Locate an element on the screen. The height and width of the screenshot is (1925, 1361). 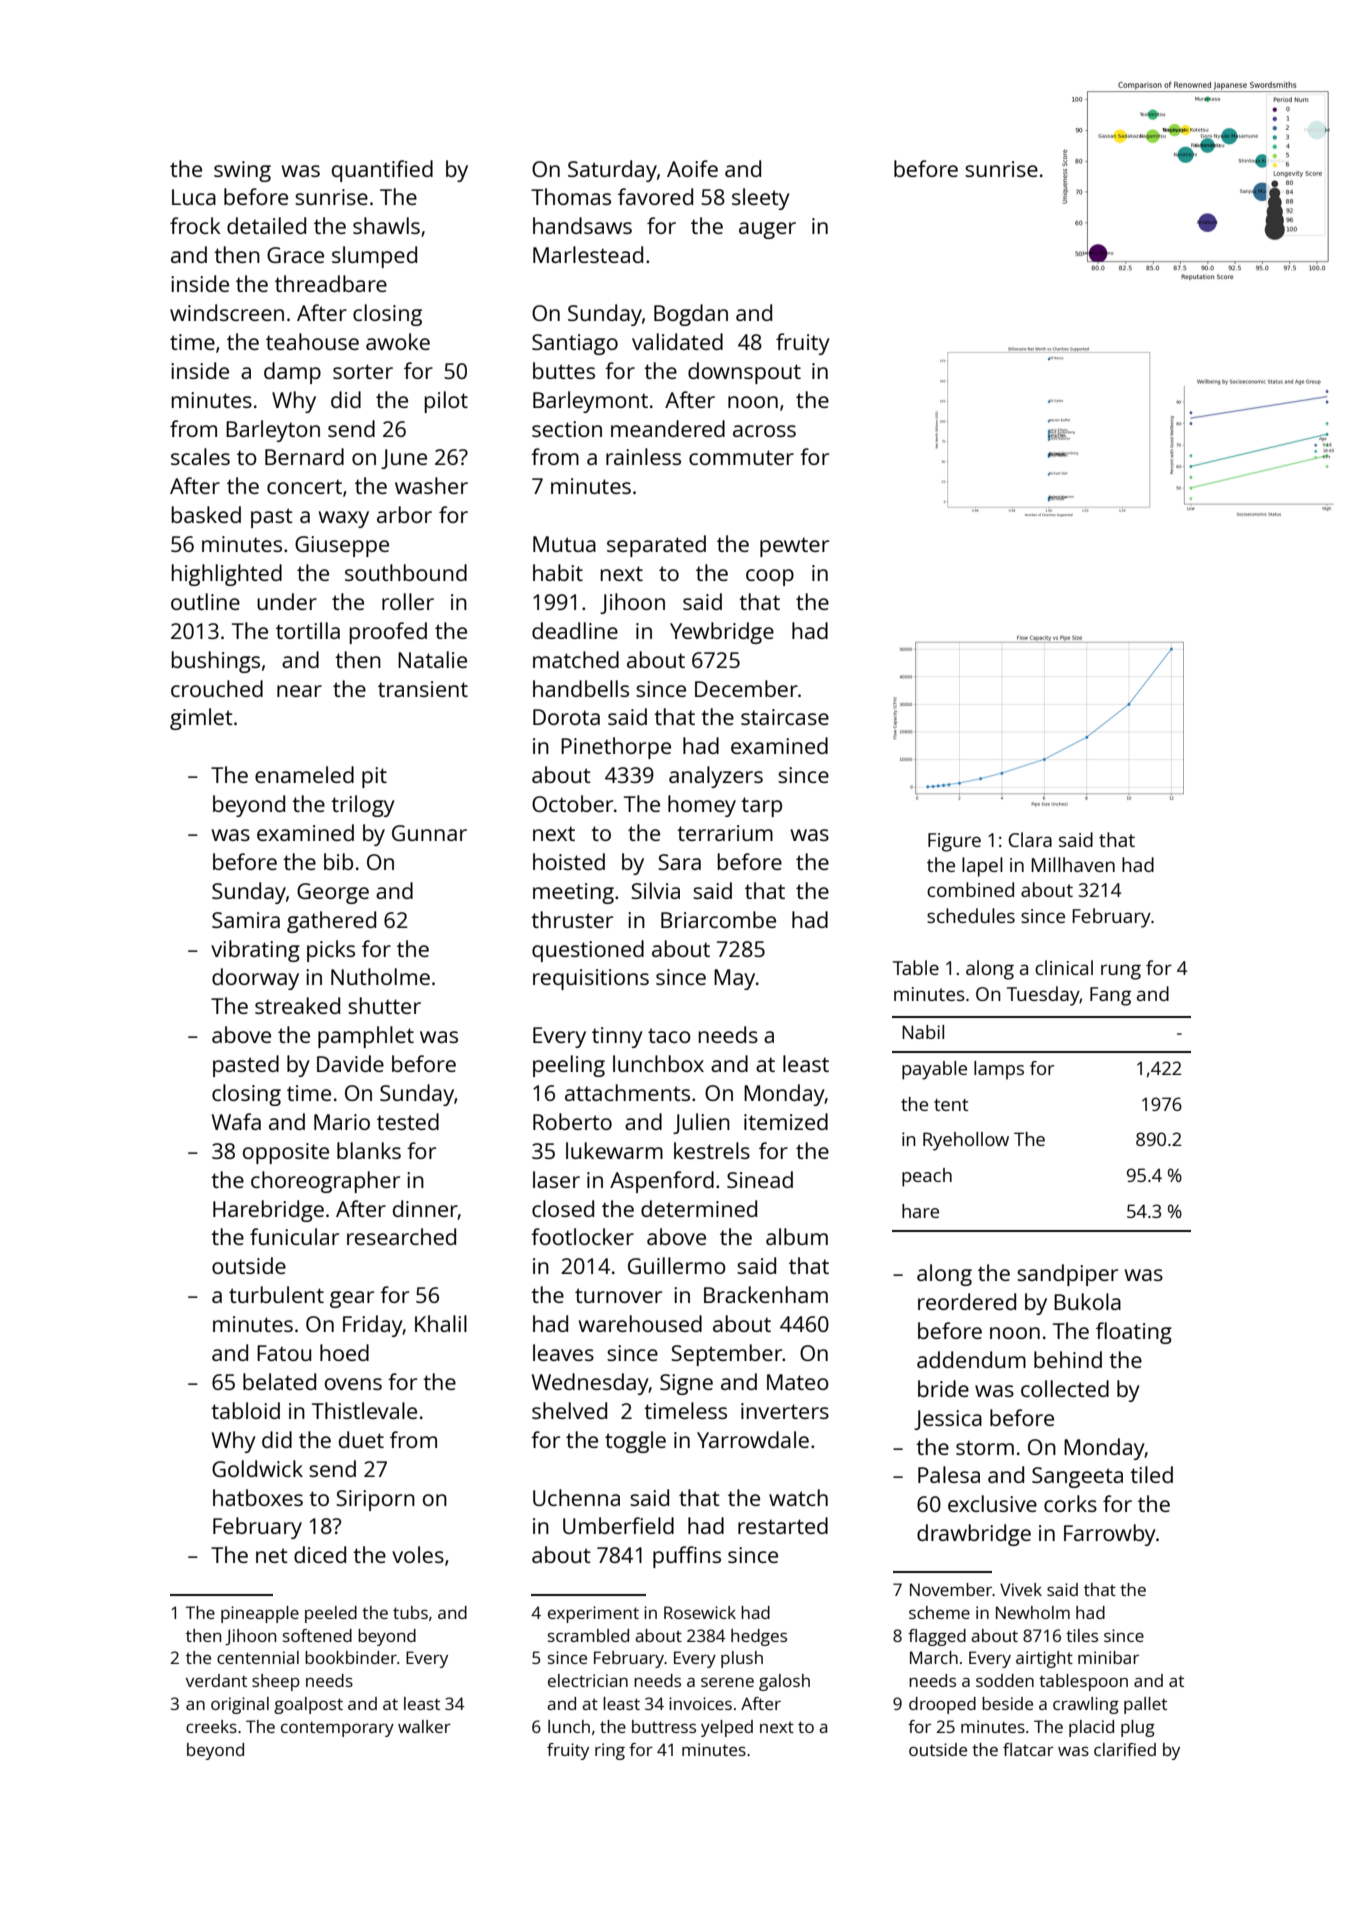
Jessica is located at coordinates (948, 1420).
